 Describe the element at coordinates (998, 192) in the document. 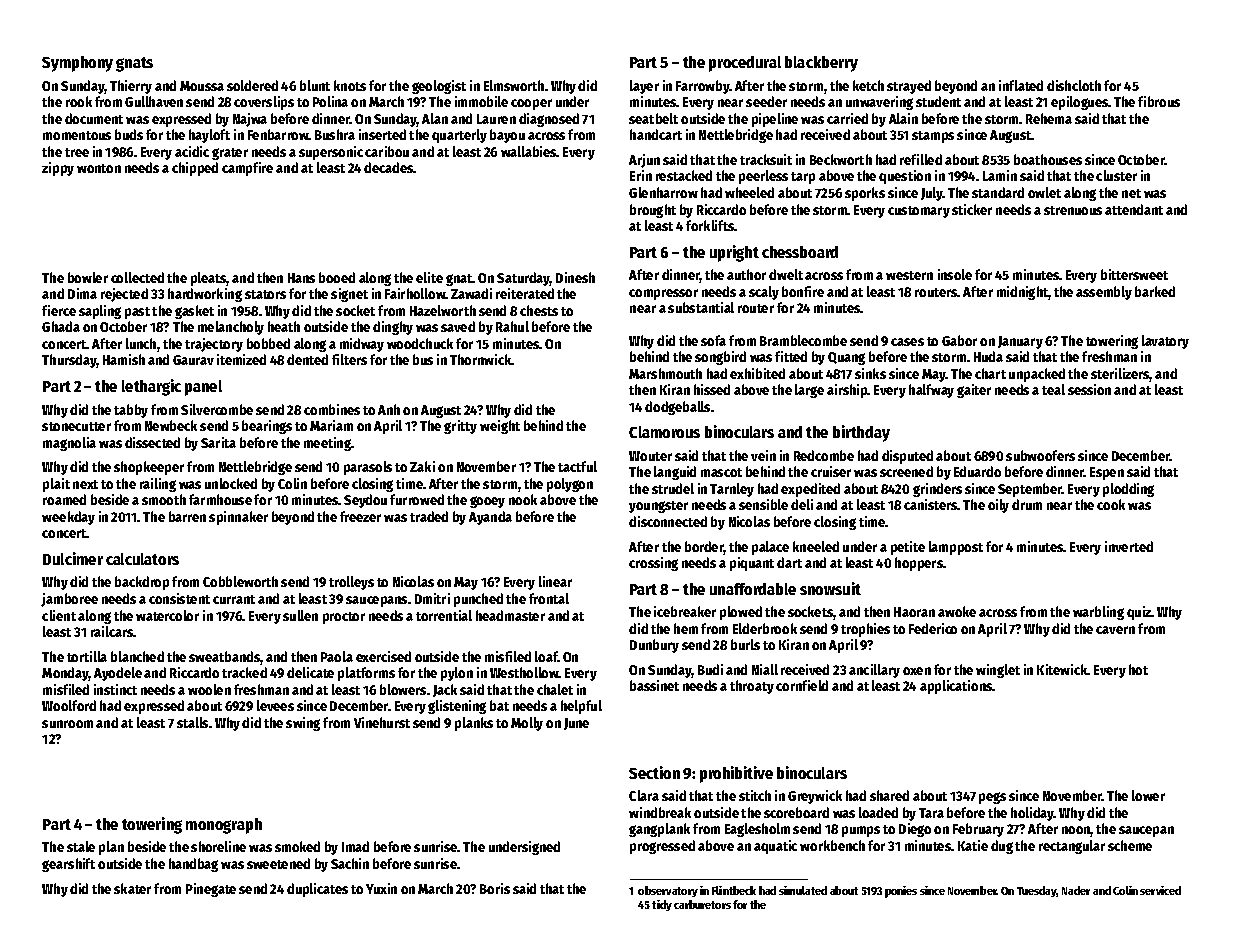

I see `standard` at that location.
